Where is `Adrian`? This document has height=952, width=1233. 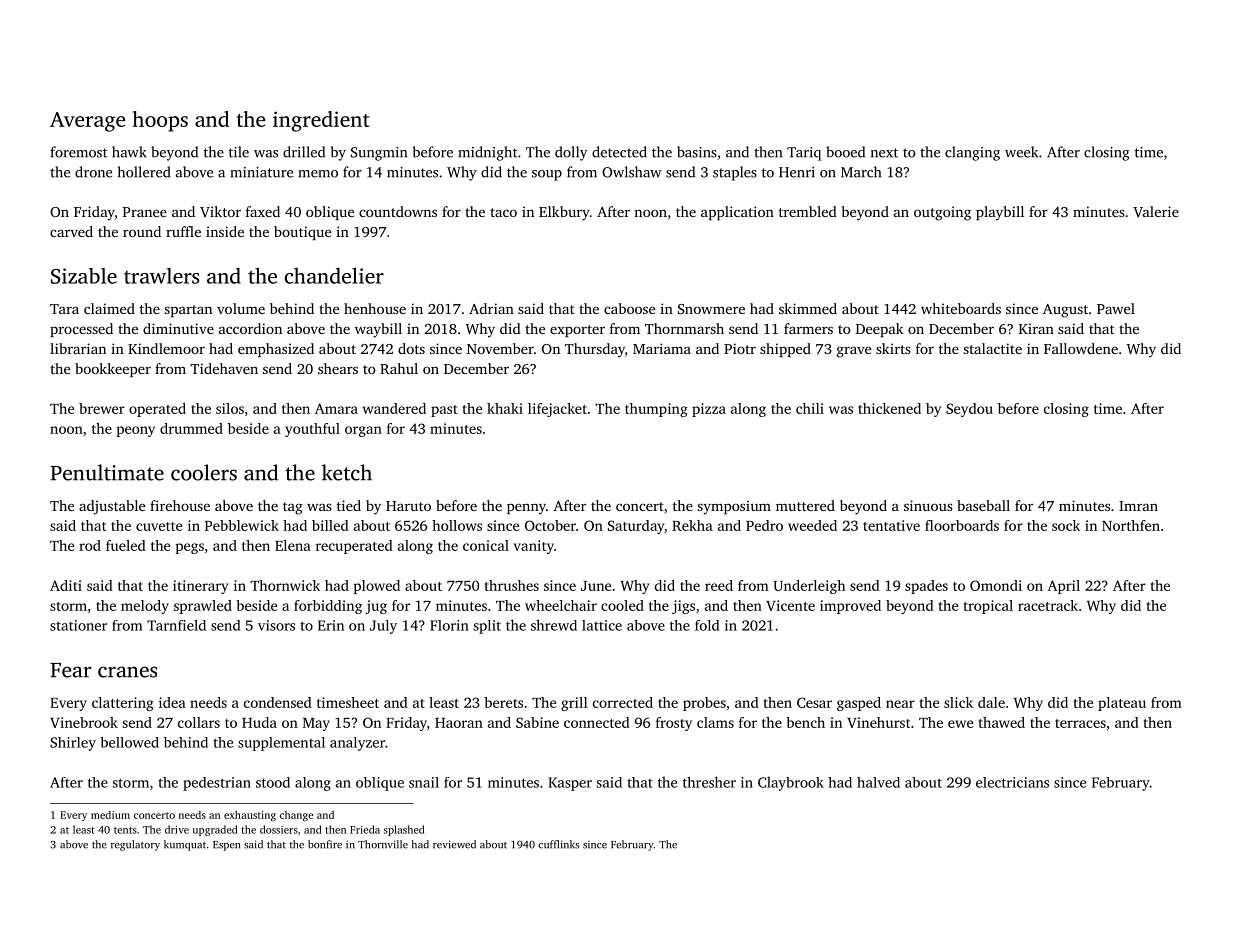
Adrian is located at coordinates (491, 308).
